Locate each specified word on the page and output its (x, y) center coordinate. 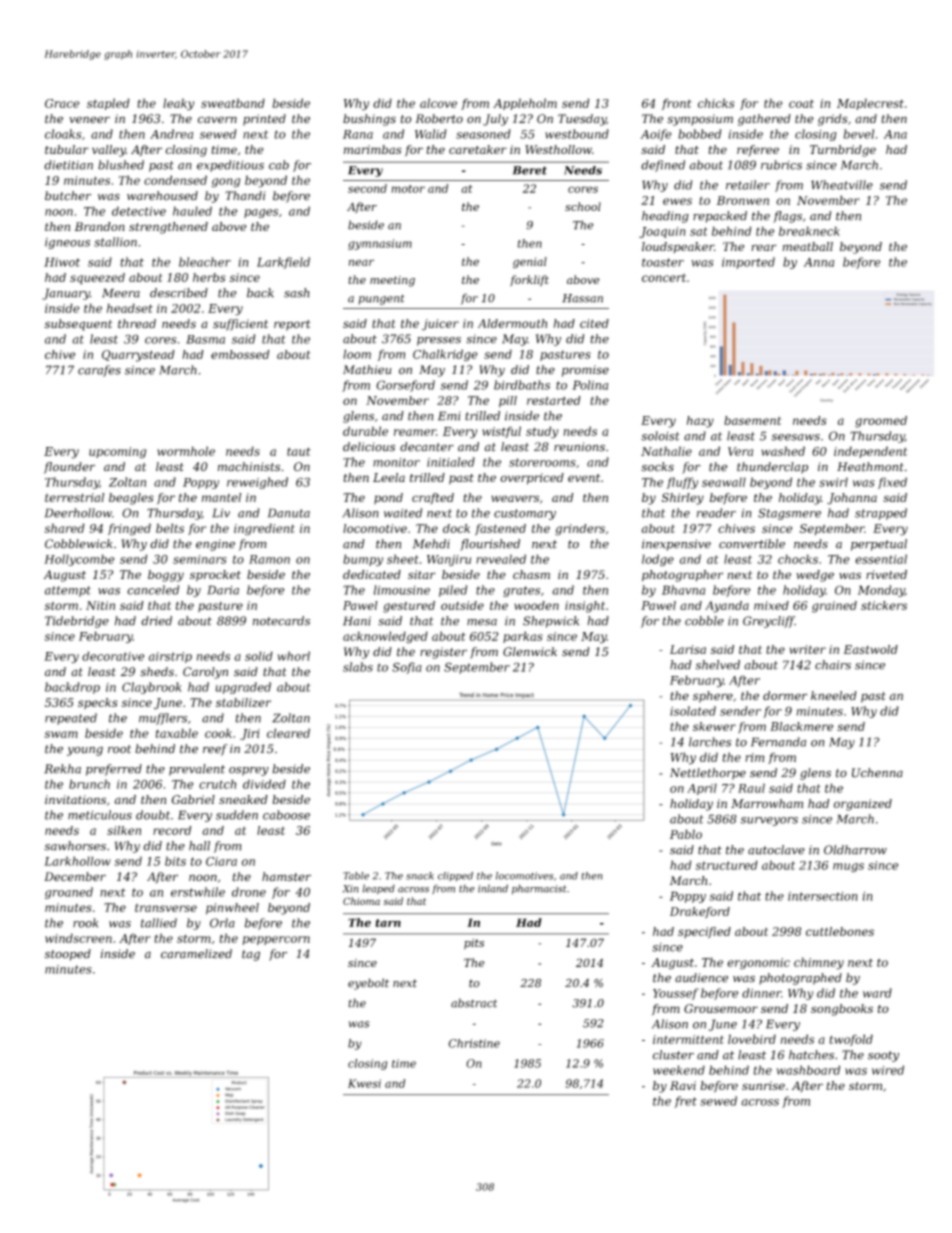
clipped (455, 876)
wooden (537, 605)
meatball (807, 246)
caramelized (196, 954)
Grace (62, 103)
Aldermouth (512, 323)
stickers (884, 605)
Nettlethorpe (708, 774)
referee (758, 150)
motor (408, 189)
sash (297, 293)
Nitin (100, 605)
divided (264, 784)
